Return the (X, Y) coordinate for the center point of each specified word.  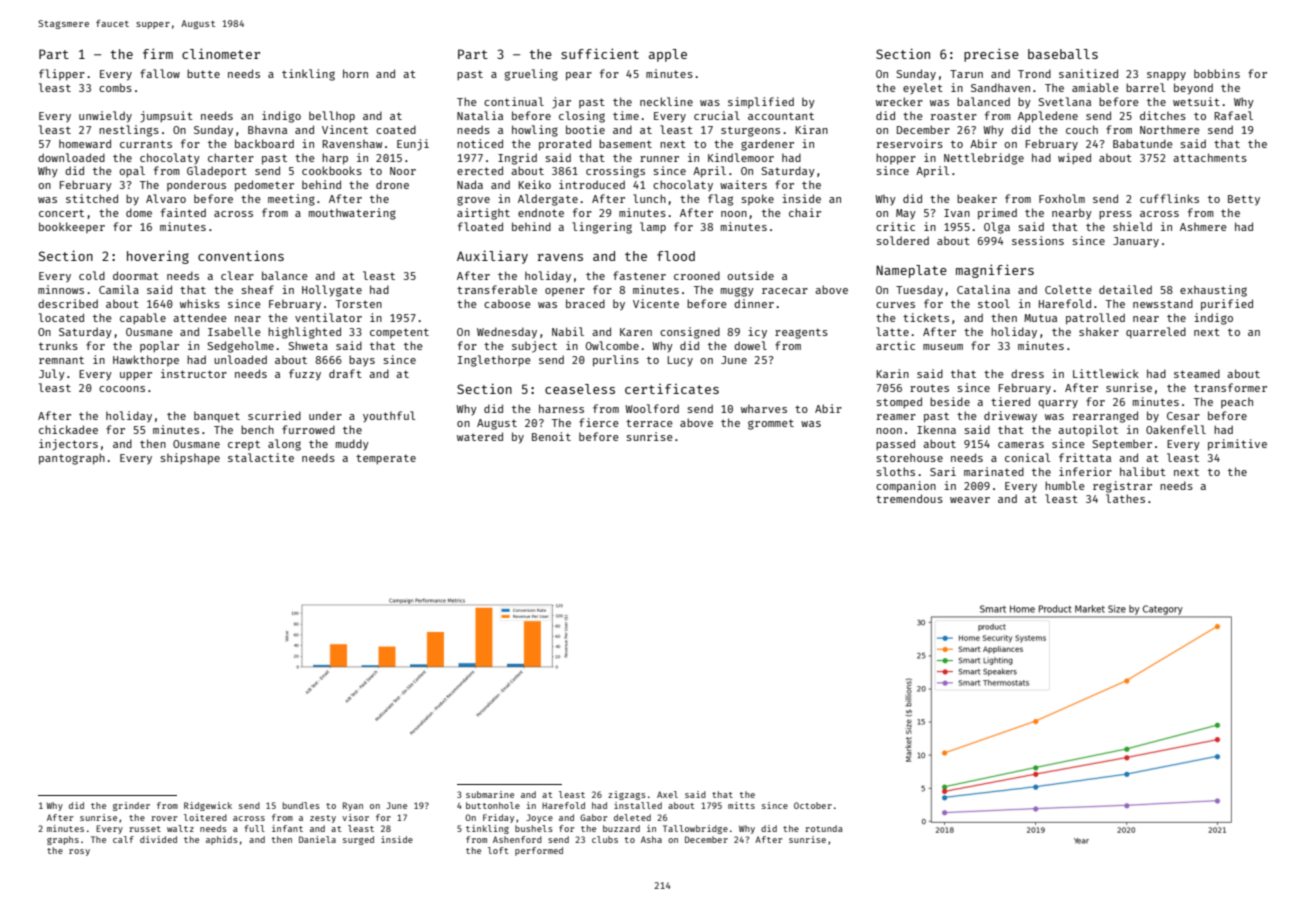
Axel (667, 794)
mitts (741, 805)
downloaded (71, 157)
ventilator (328, 317)
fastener (639, 275)
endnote (541, 212)
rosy (79, 852)
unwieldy (105, 117)
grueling (531, 75)
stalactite (261, 457)
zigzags (627, 795)
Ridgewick (208, 806)
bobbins (1217, 73)
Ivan (957, 213)
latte (892, 331)
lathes (1125, 498)
